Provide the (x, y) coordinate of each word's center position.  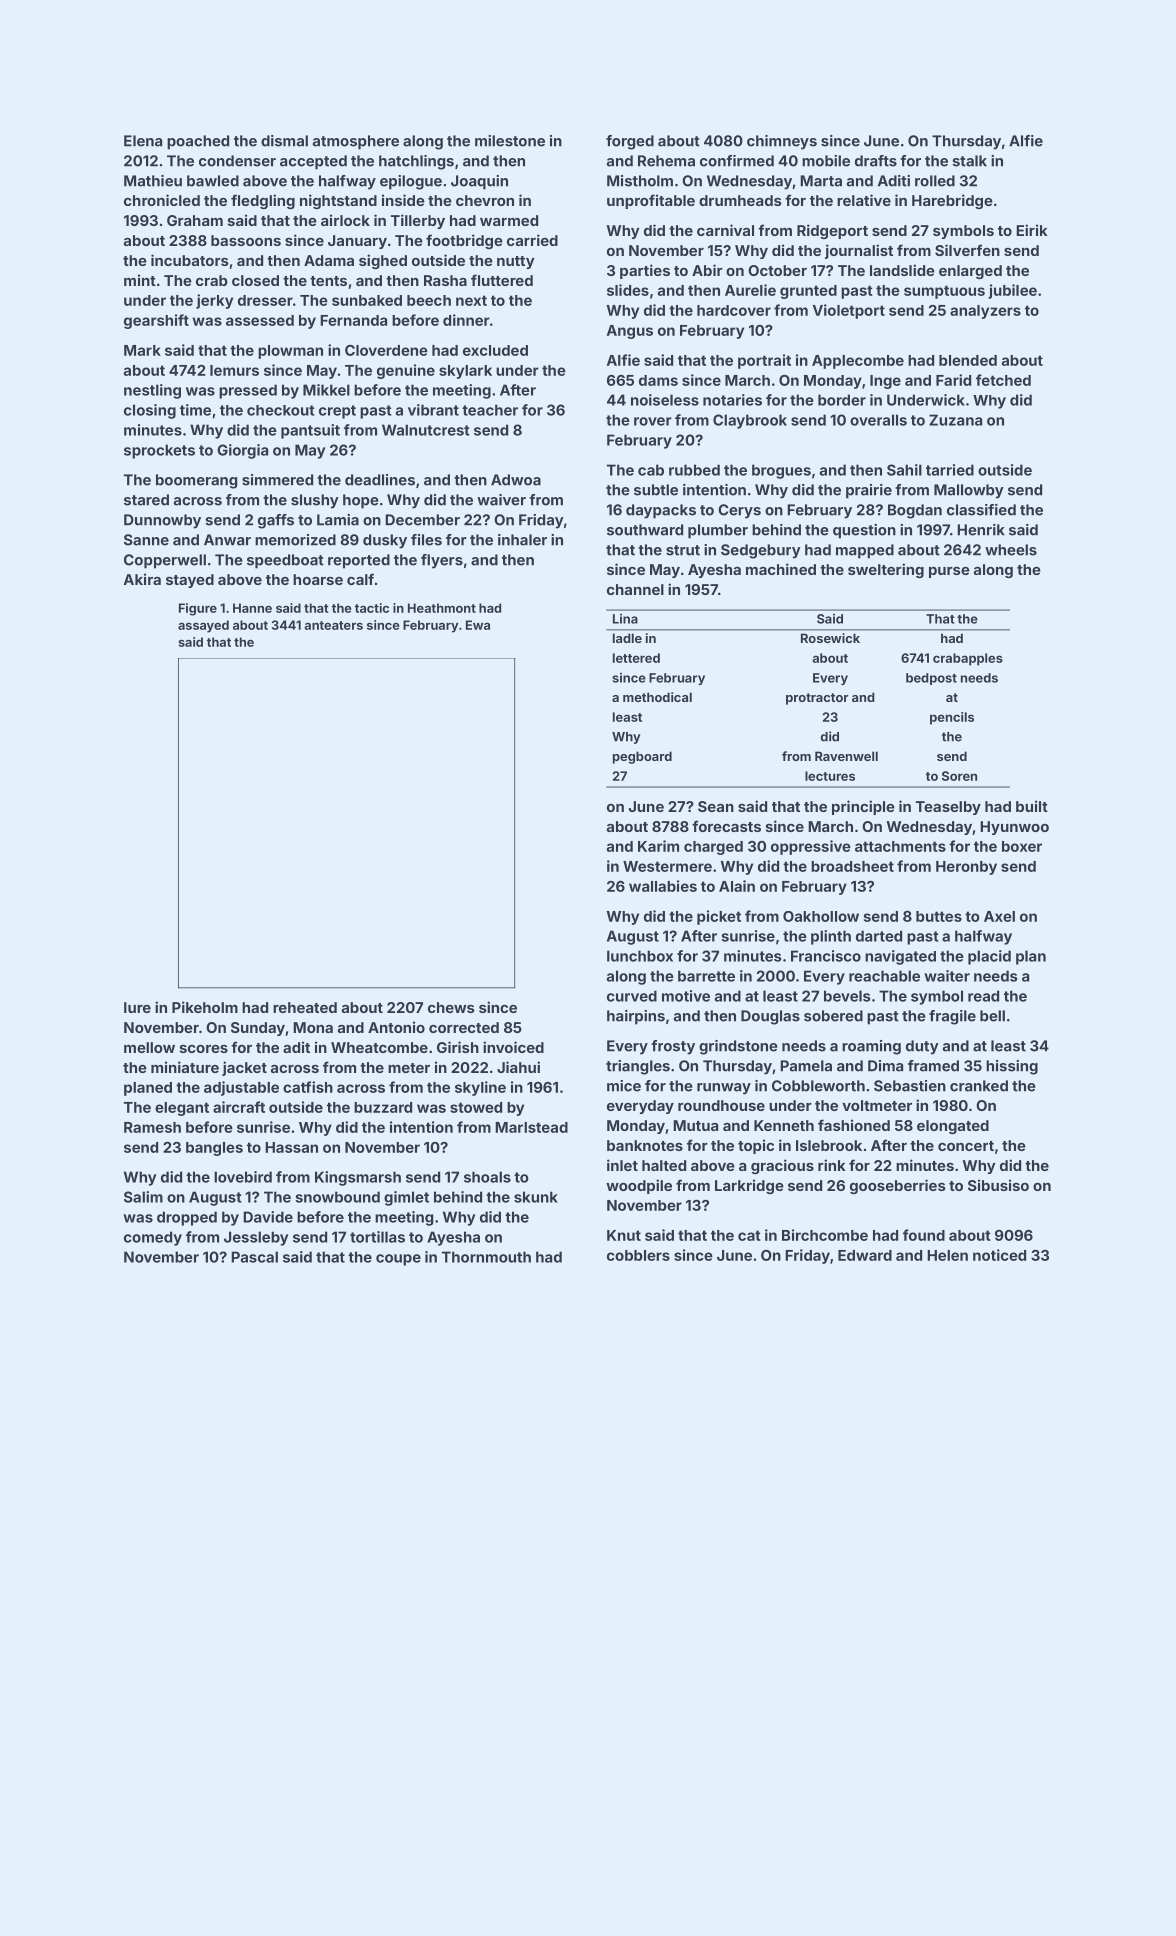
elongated (953, 1127)
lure (137, 1007)
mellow (149, 1047)
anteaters (333, 625)
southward (645, 530)
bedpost (931, 679)
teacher (490, 410)
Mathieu (153, 181)
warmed (509, 220)
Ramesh (152, 1127)
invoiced (513, 1047)
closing (150, 411)
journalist (859, 251)
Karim (658, 846)
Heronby (966, 868)
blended (968, 360)
